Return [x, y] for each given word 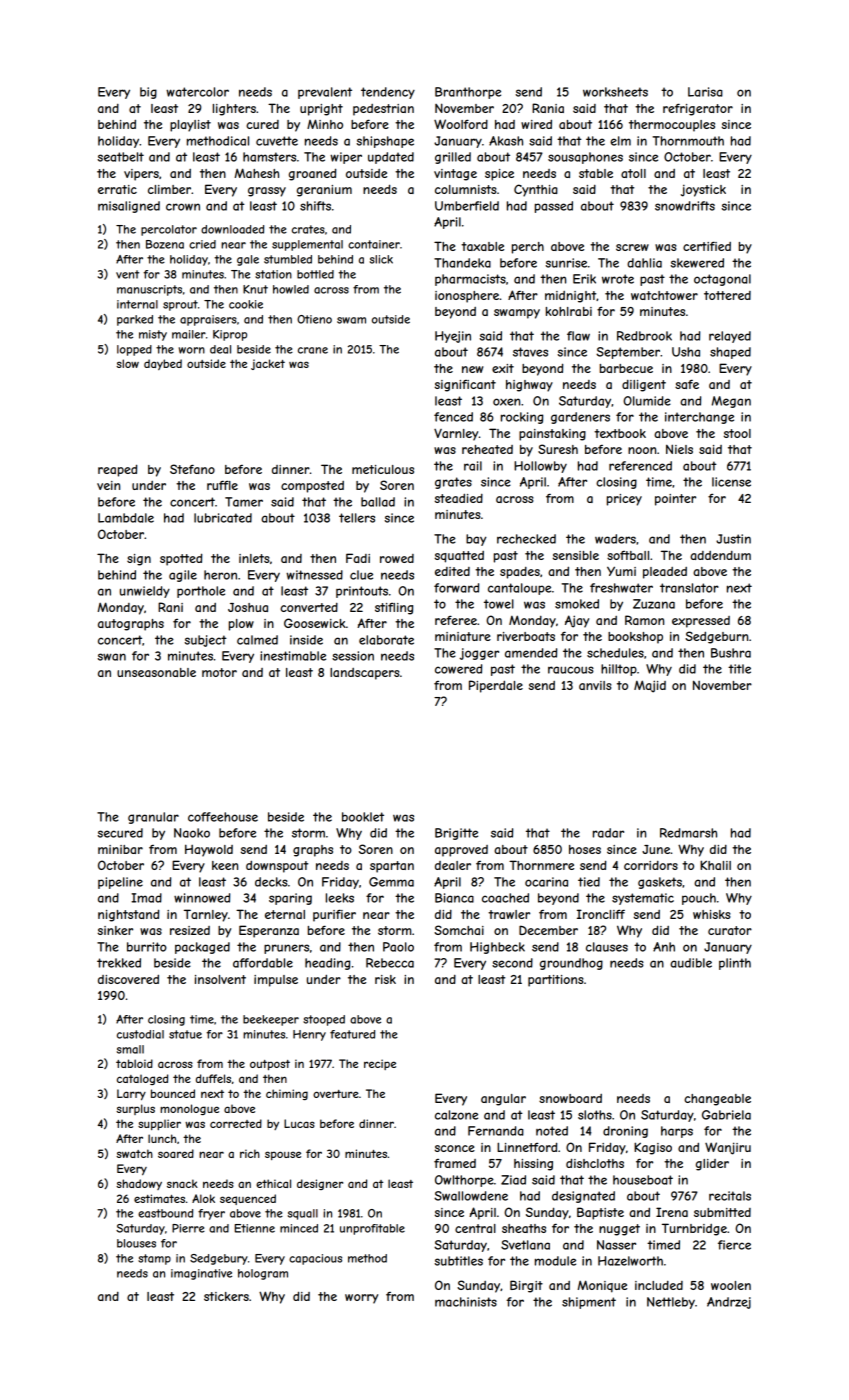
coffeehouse [223, 817]
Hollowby [540, 467]
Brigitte [456, 834]
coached [505, 898]
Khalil [715, 865]
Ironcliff [601, 914]
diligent [644, 386]
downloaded [232, 229]
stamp [154, 1259]
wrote [618, 279]
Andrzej [729, 1303]
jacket [268, 364]
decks [271, 882]
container [374, 244]
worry [361, 1299]
